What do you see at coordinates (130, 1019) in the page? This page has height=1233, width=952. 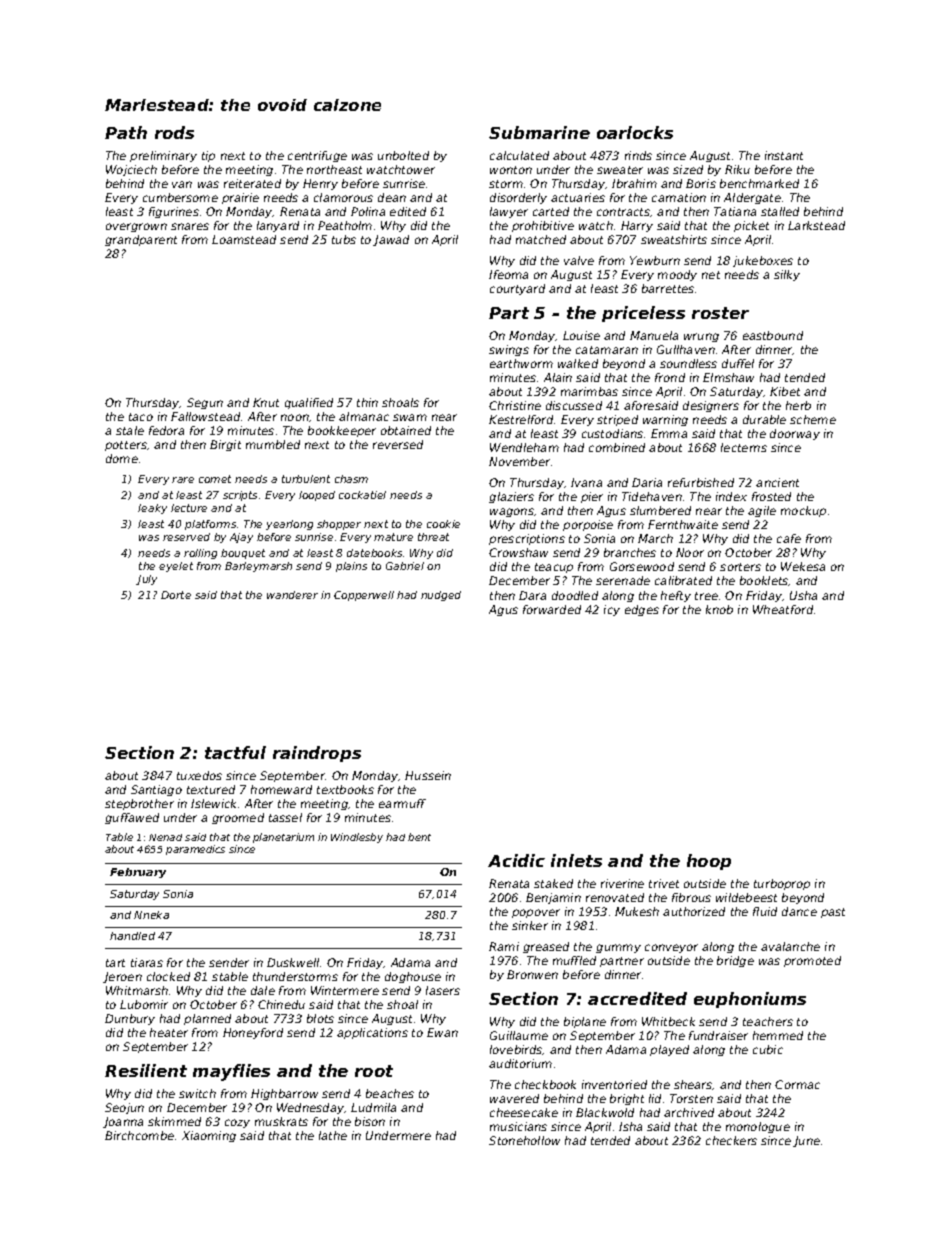 I see `Dunbury` at bounding box center [130, 1019].
